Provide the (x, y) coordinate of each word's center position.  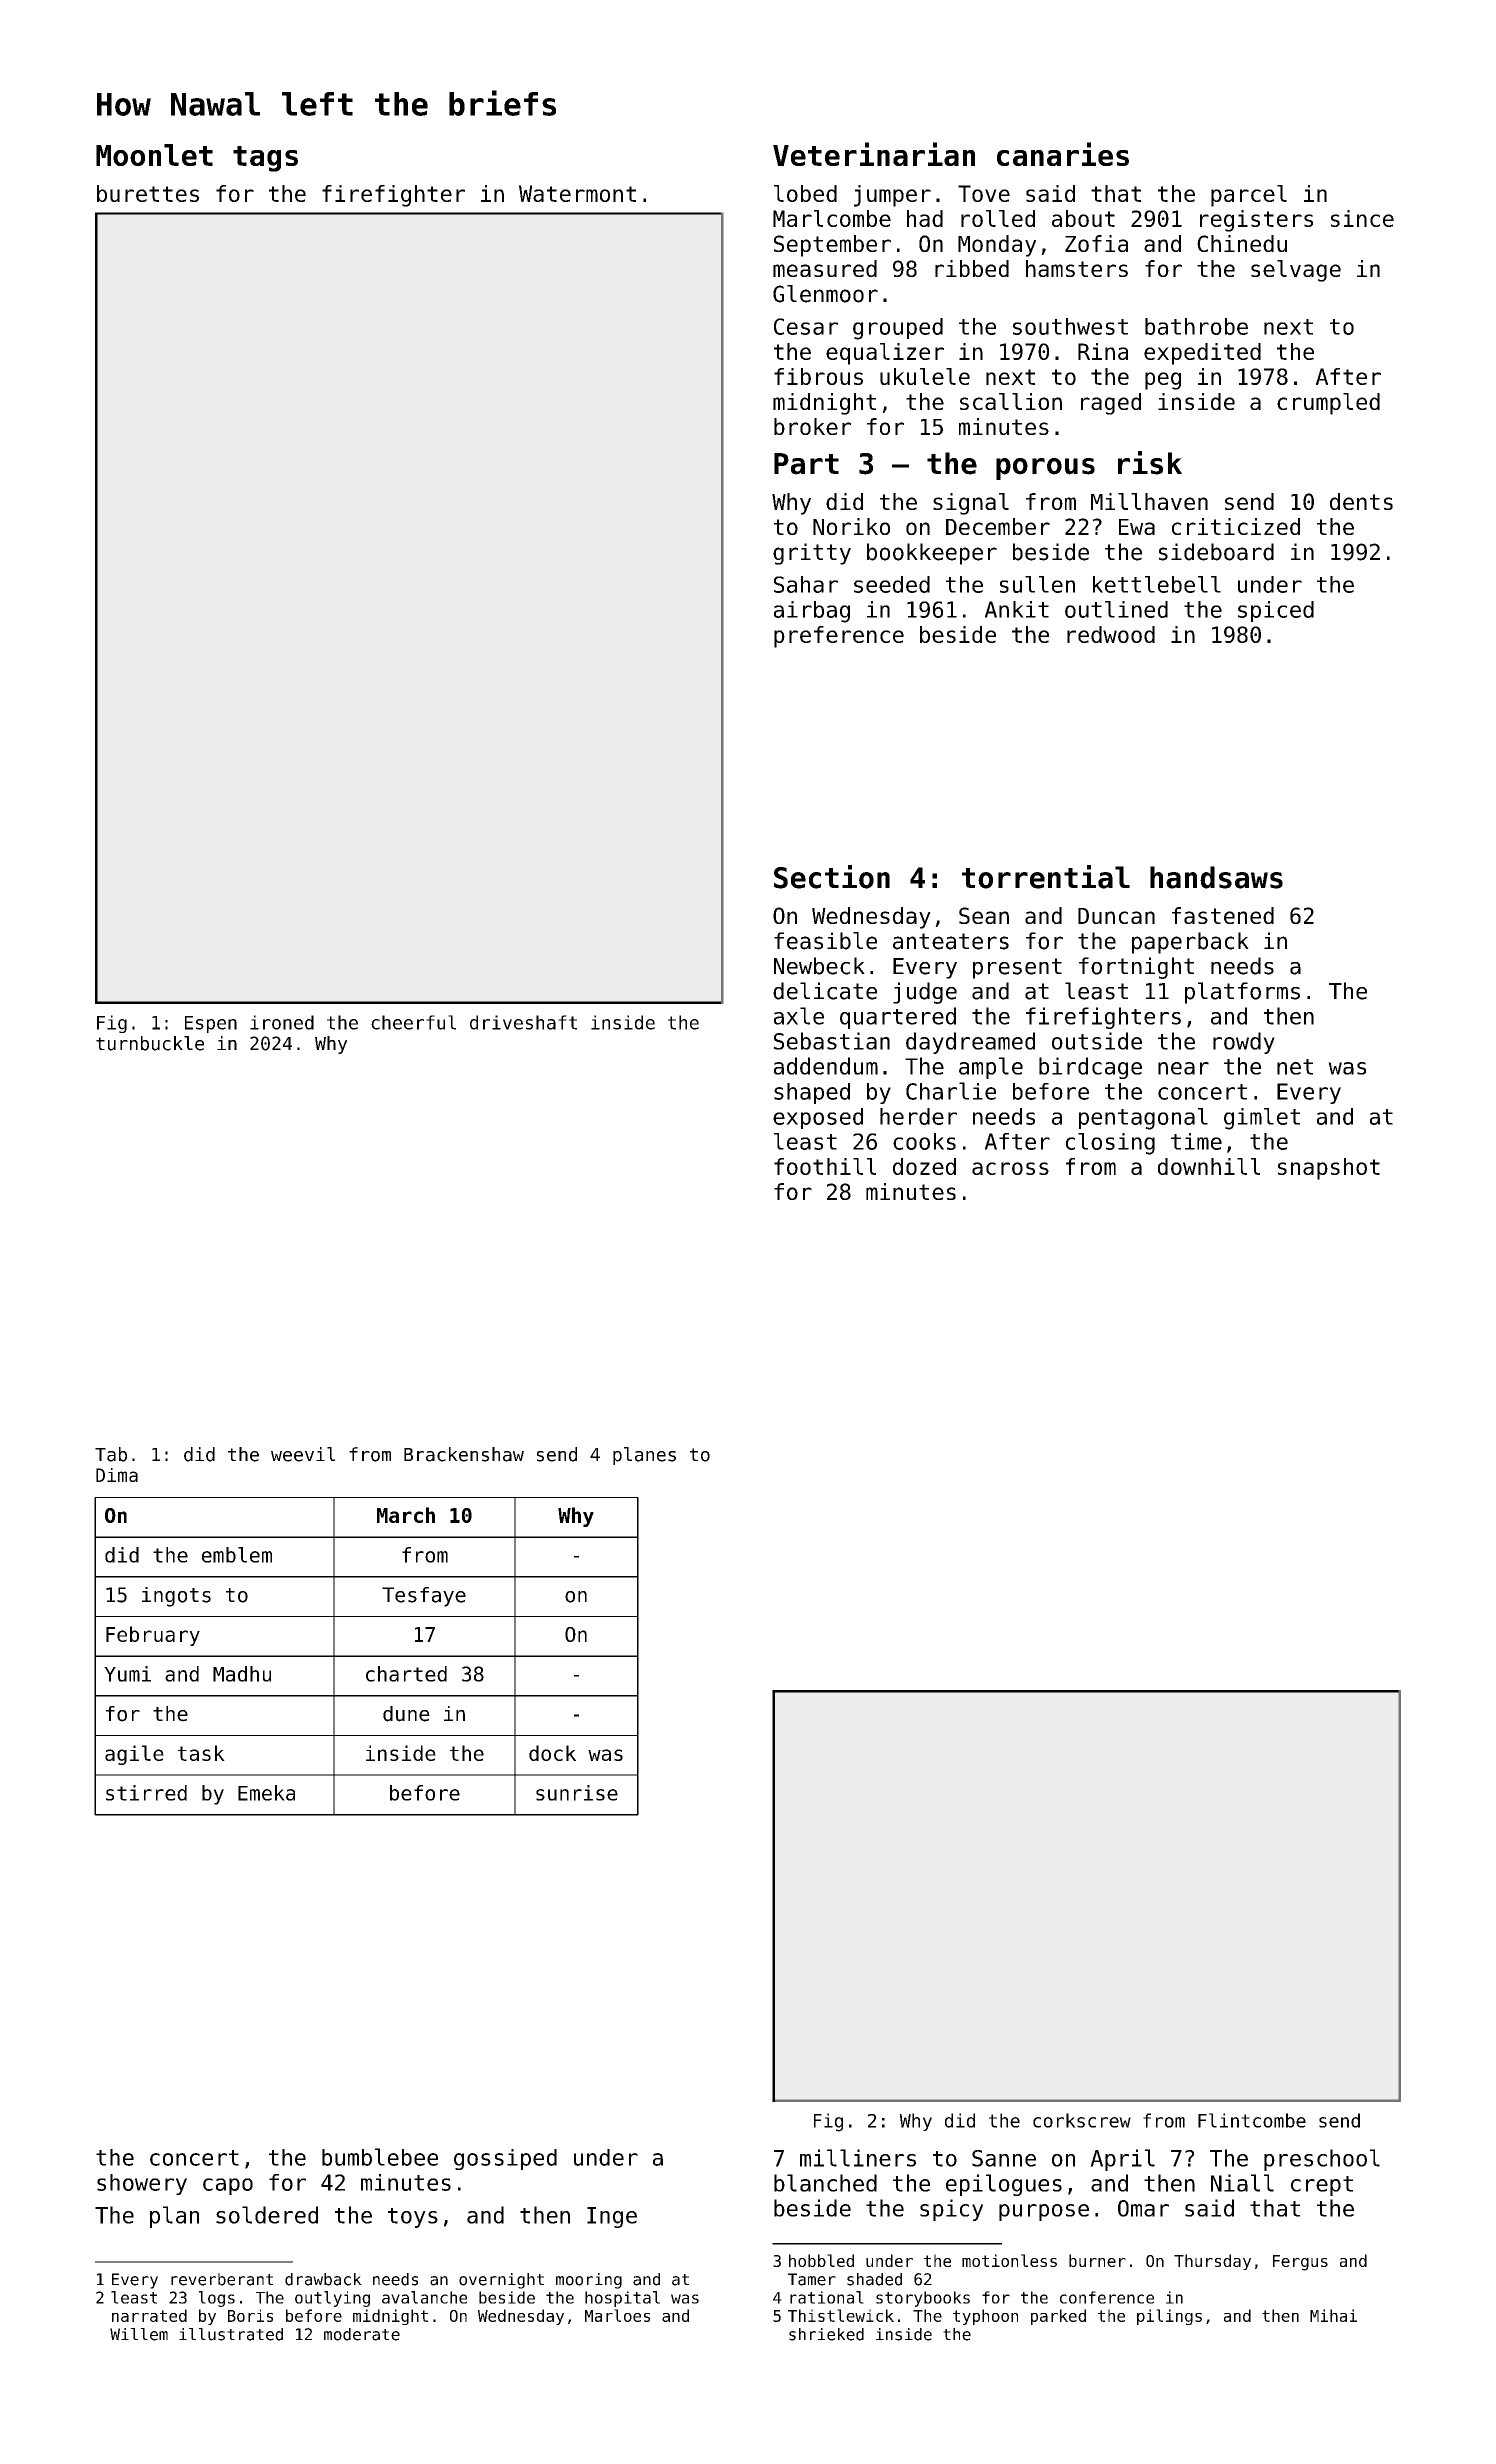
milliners (858, 2158)
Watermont (577, 193)
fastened (1223, 915)
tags (265, 159)
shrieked (826, 2334)
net (1295, 1067)
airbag (812, 612)
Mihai (1333, 2315)
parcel (1249, 196)
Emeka (266, 1793)
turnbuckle (150, 1043)
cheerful (413, 1022)
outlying (332, 2299)
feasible (825, 941)
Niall (1242, 2183)
